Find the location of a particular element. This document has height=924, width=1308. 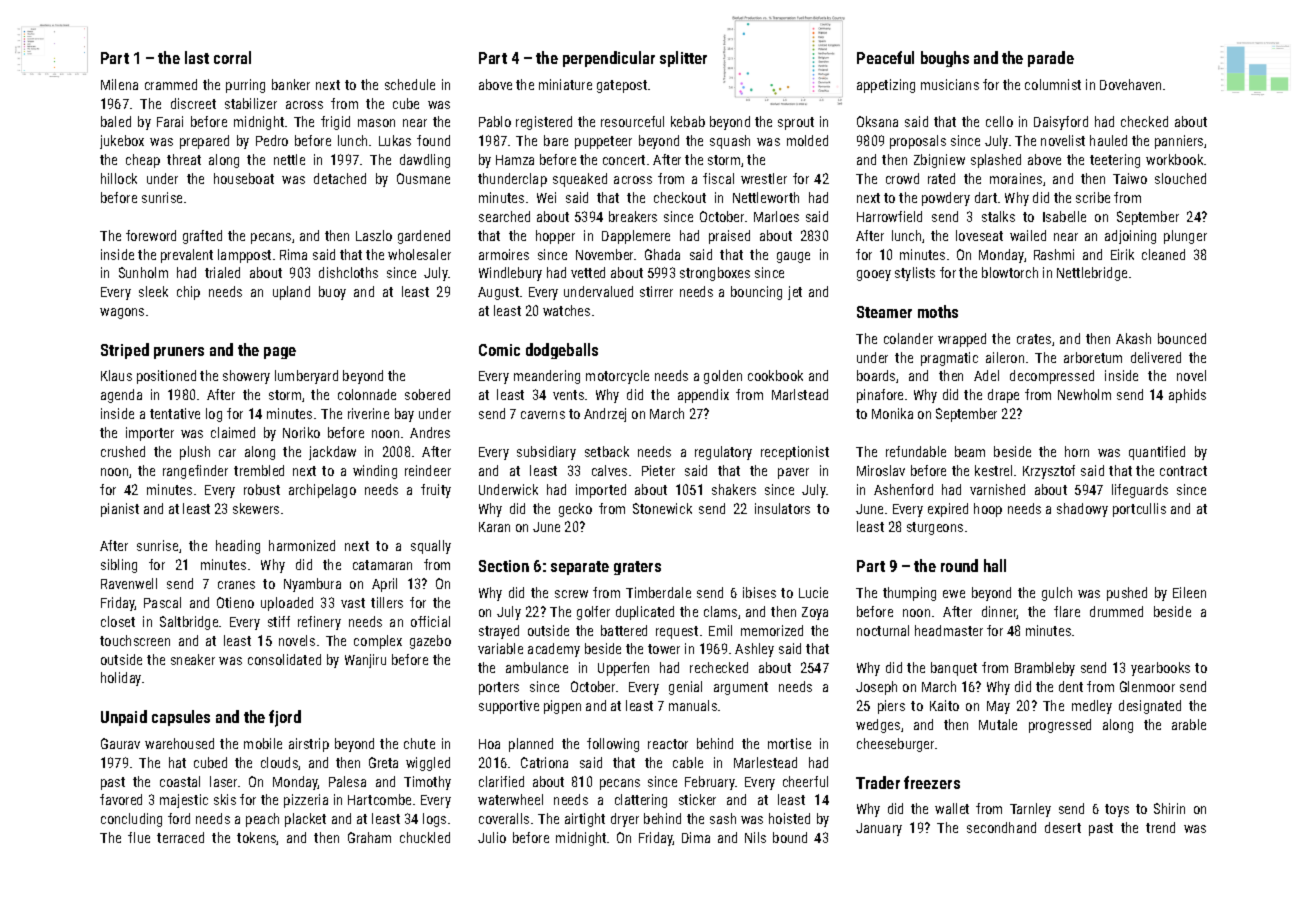

memorized is located at coordinates (772, 630).
